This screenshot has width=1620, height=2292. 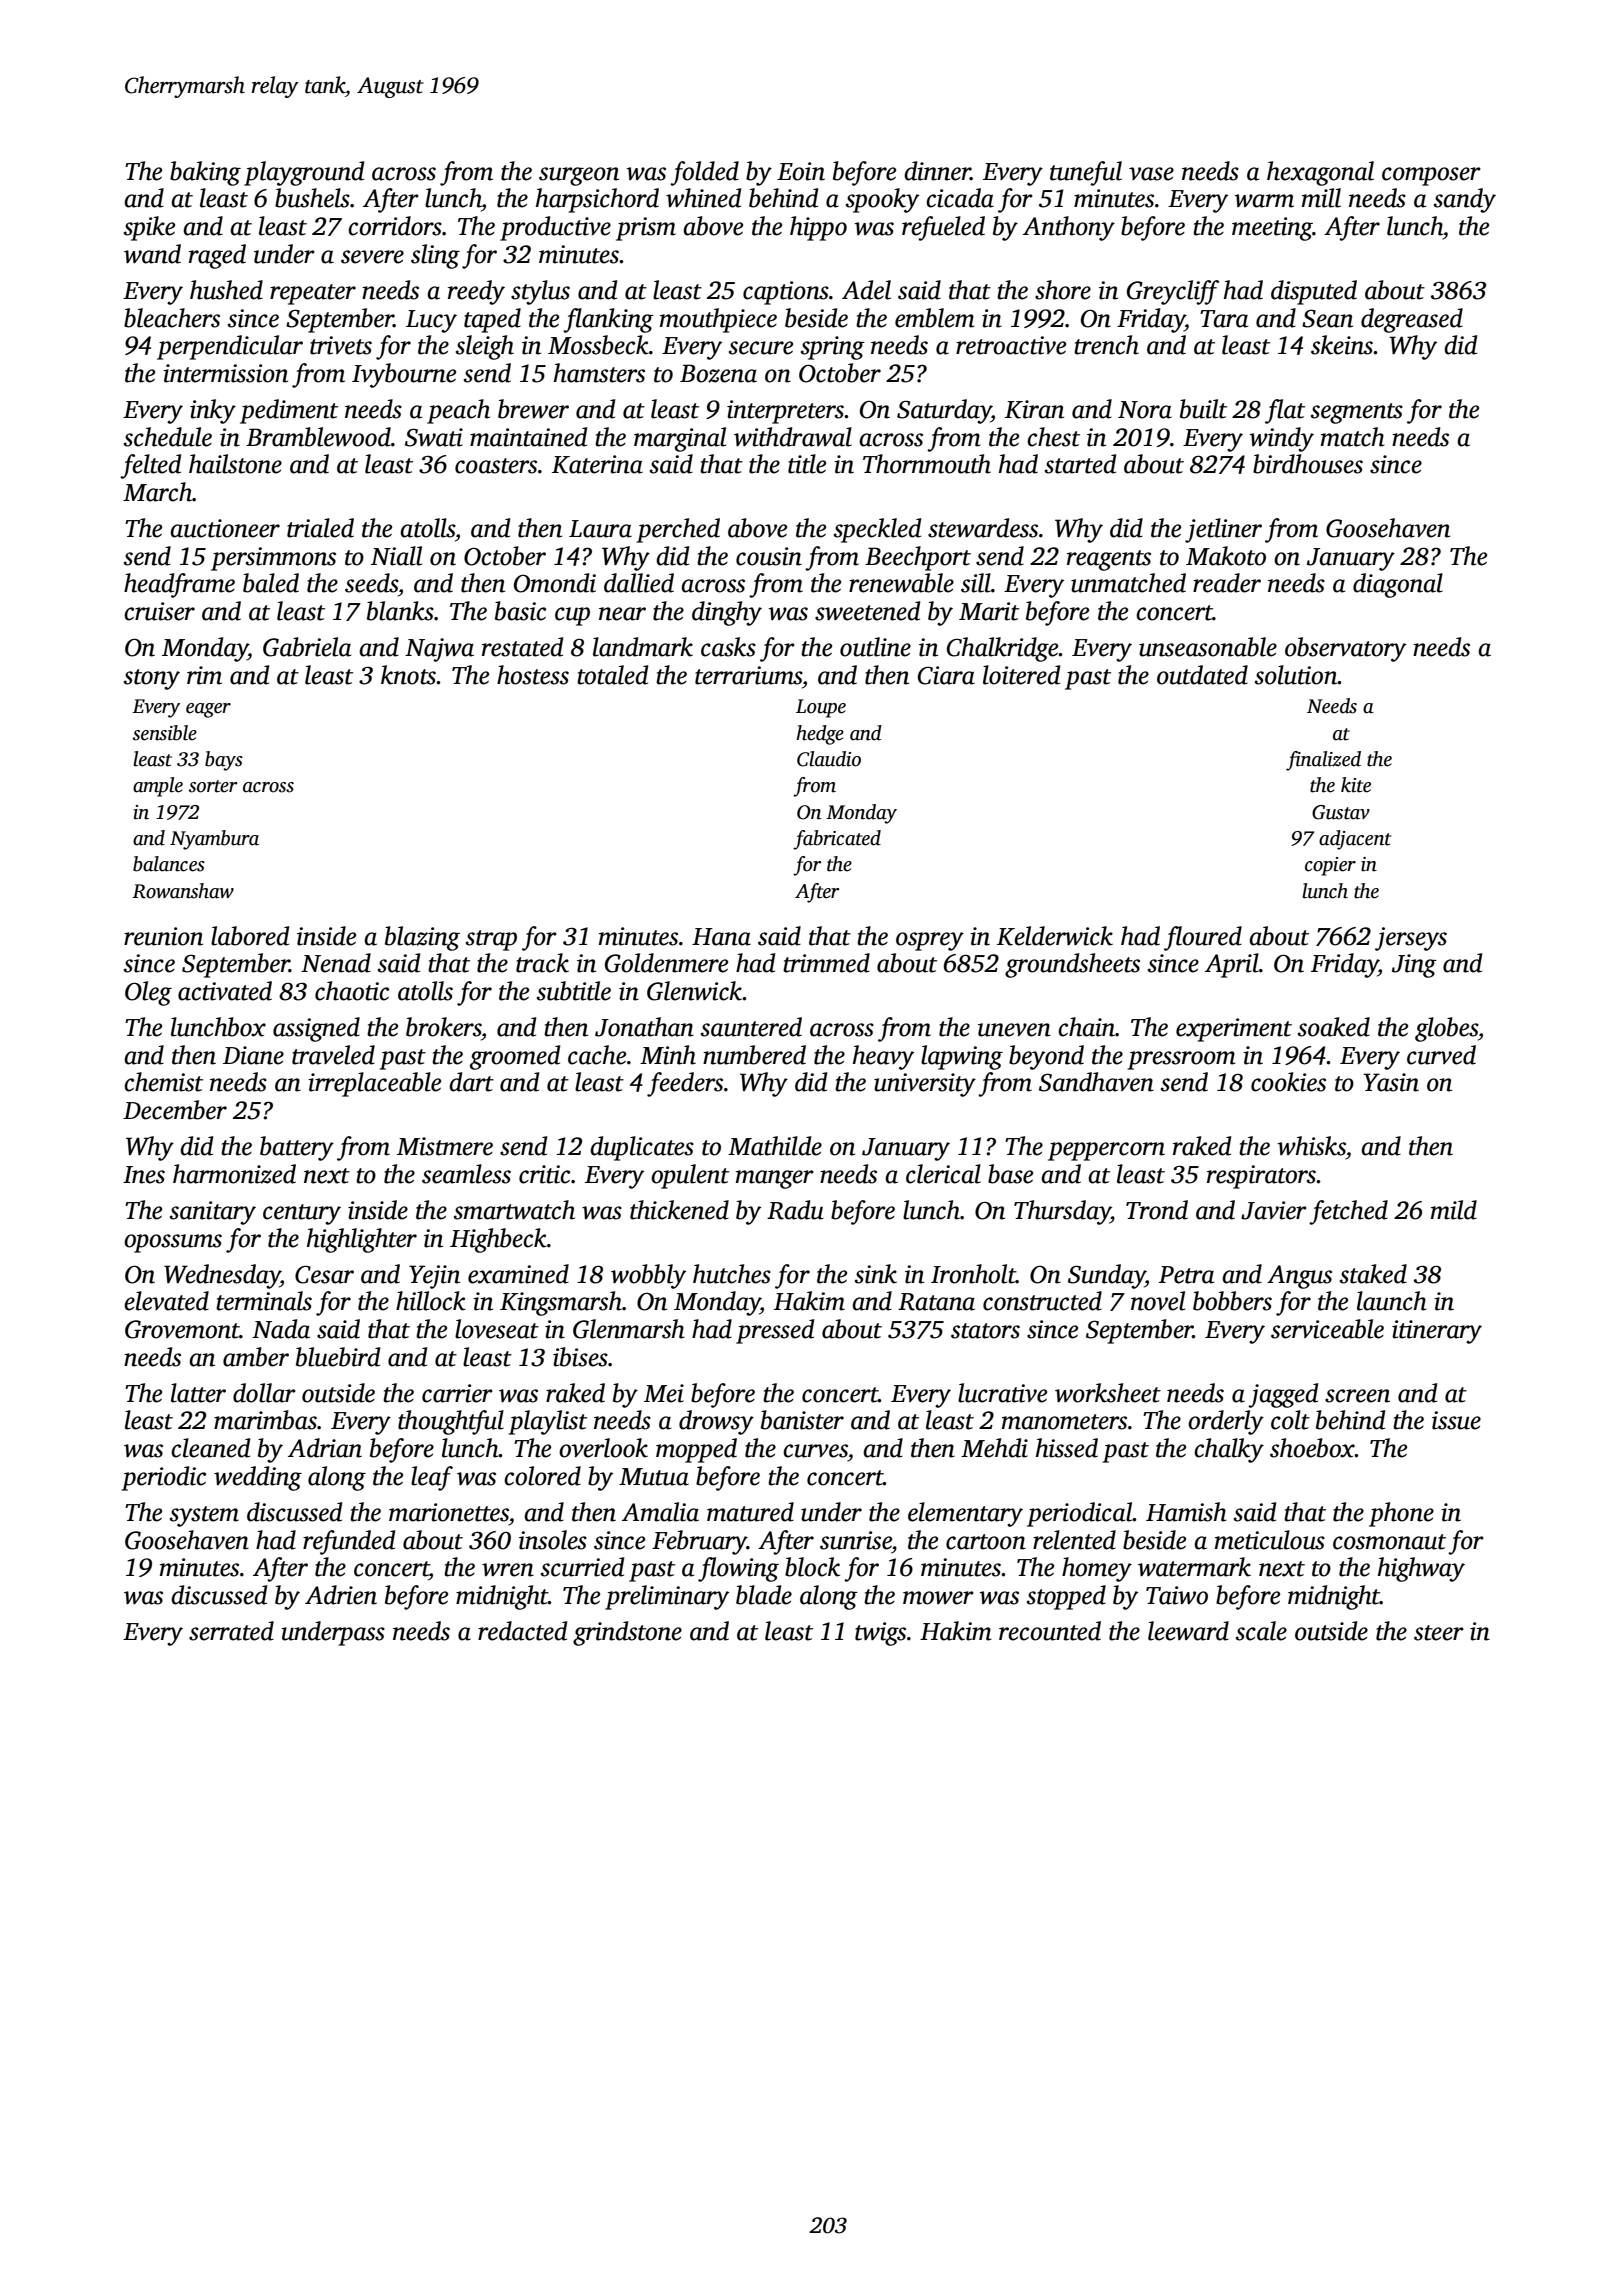 I want to click on respirators, so click(x=1262, y=1177).
